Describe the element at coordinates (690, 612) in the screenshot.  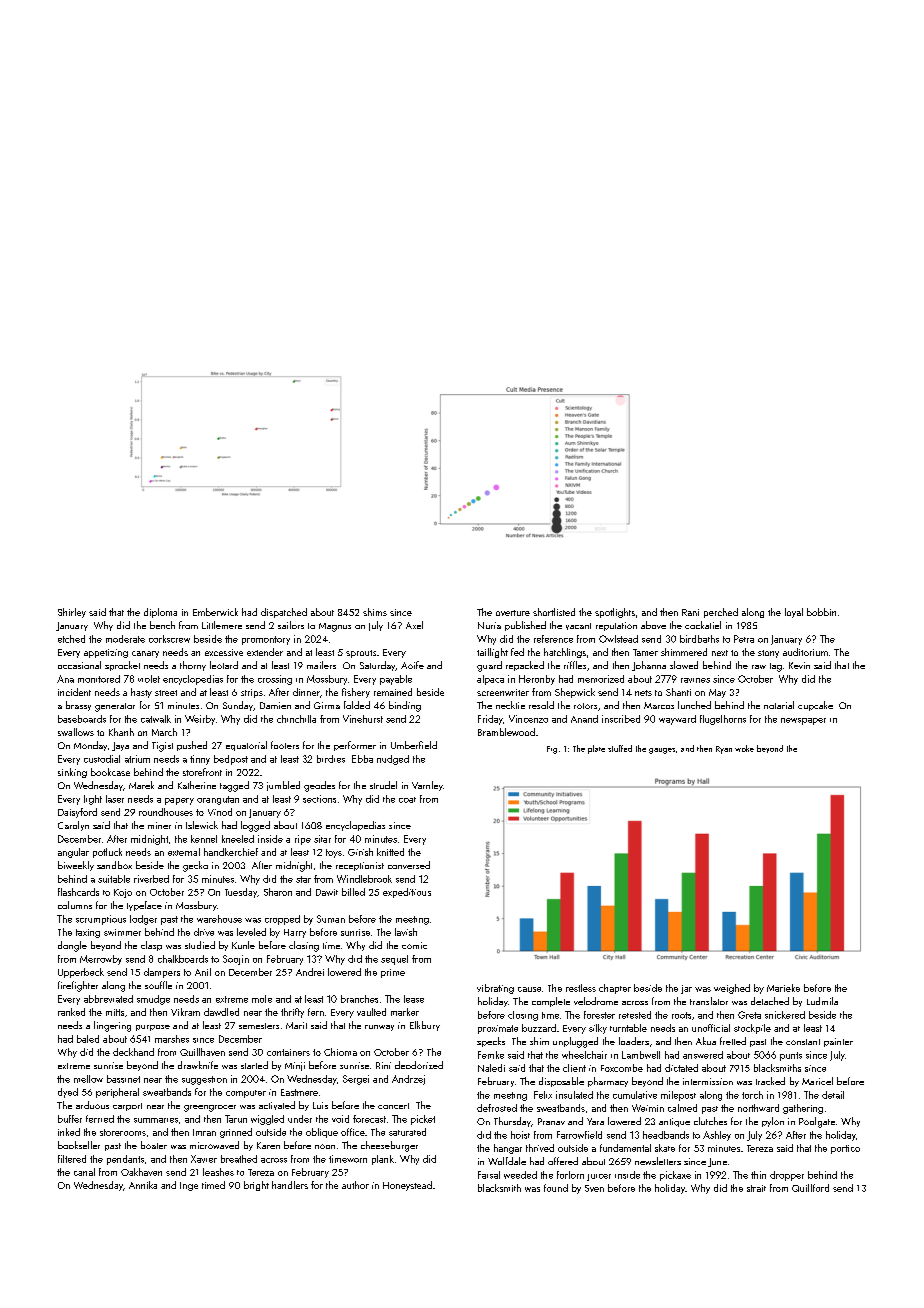
I see `Rani` at that location.
